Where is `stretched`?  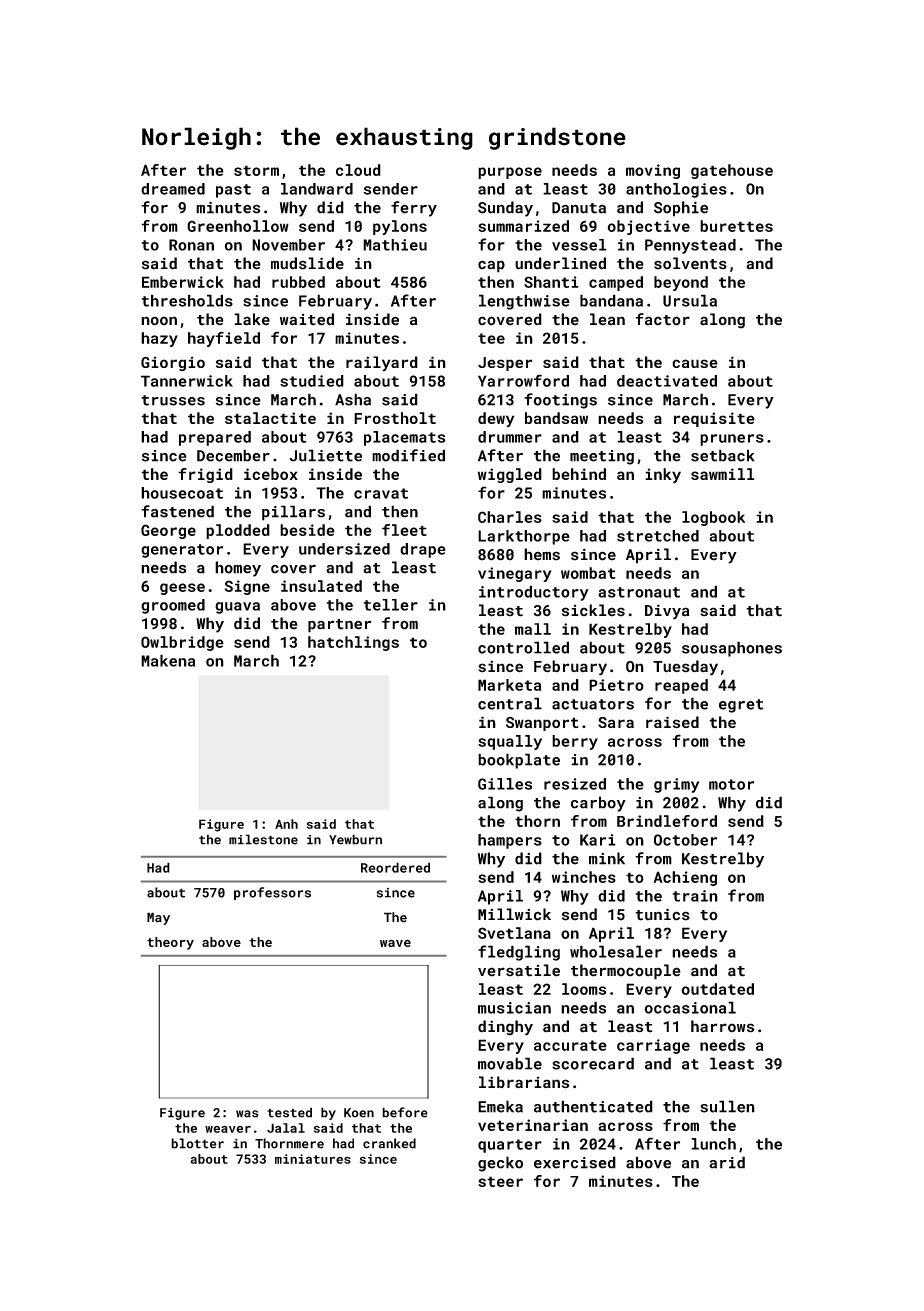
stretched is located at coordinates (658, 536).
